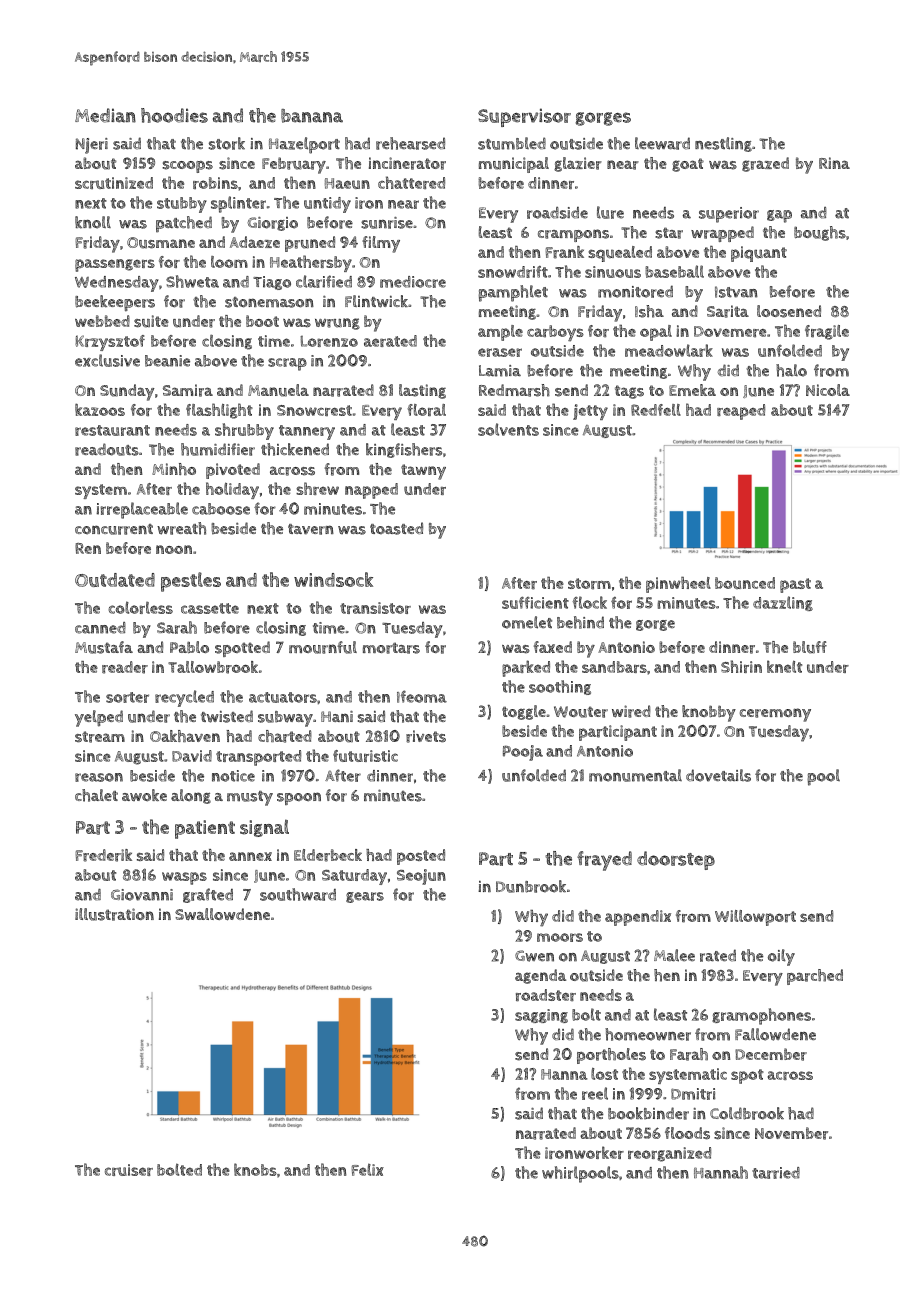 The width and height of the screenshot is (924, 1308). Describe the element at coordinates (722, 234) in the screenshot. I see `wrapped` at that location.
